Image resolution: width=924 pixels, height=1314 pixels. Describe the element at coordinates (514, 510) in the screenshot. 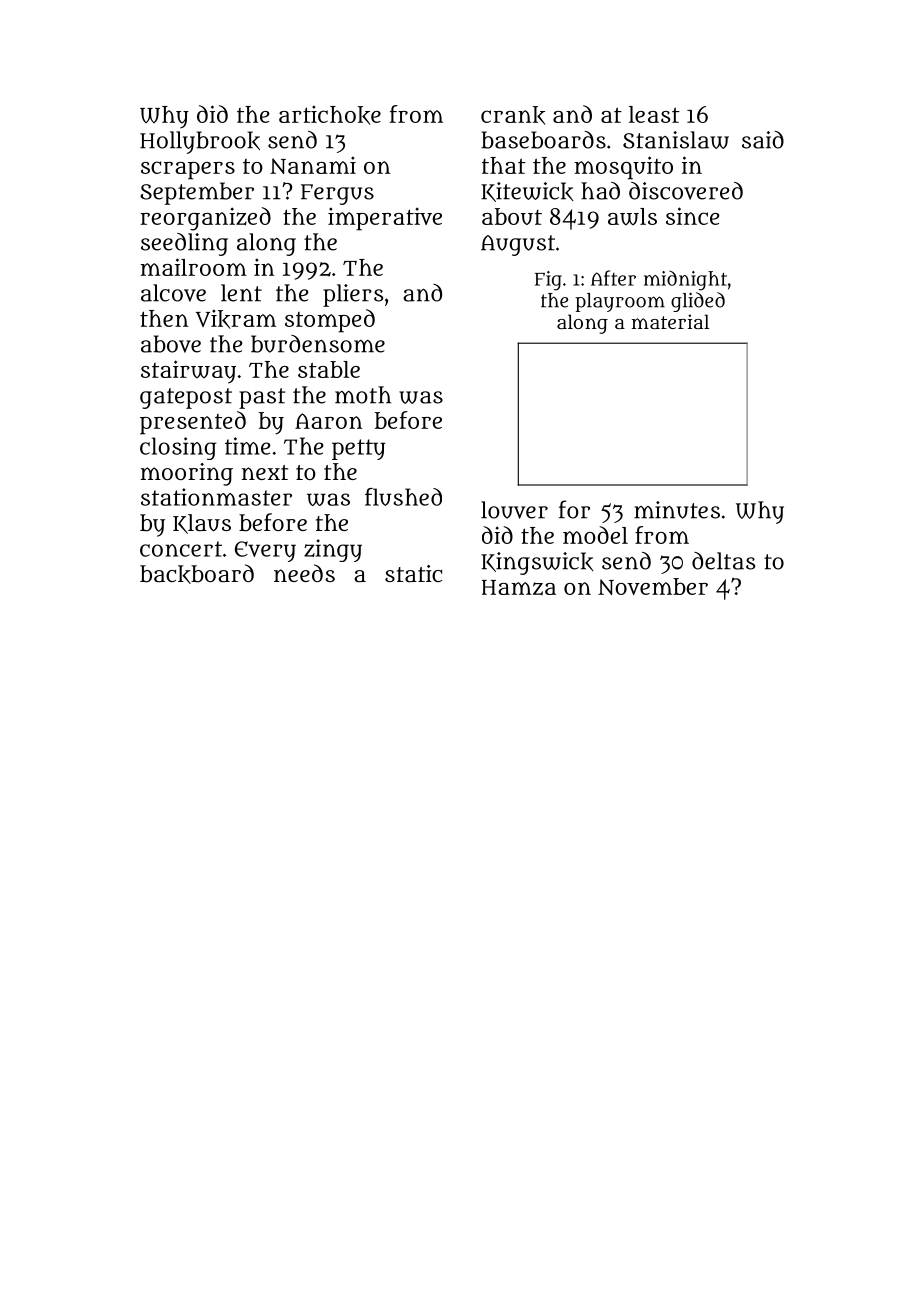

I see `louver` at that location.
